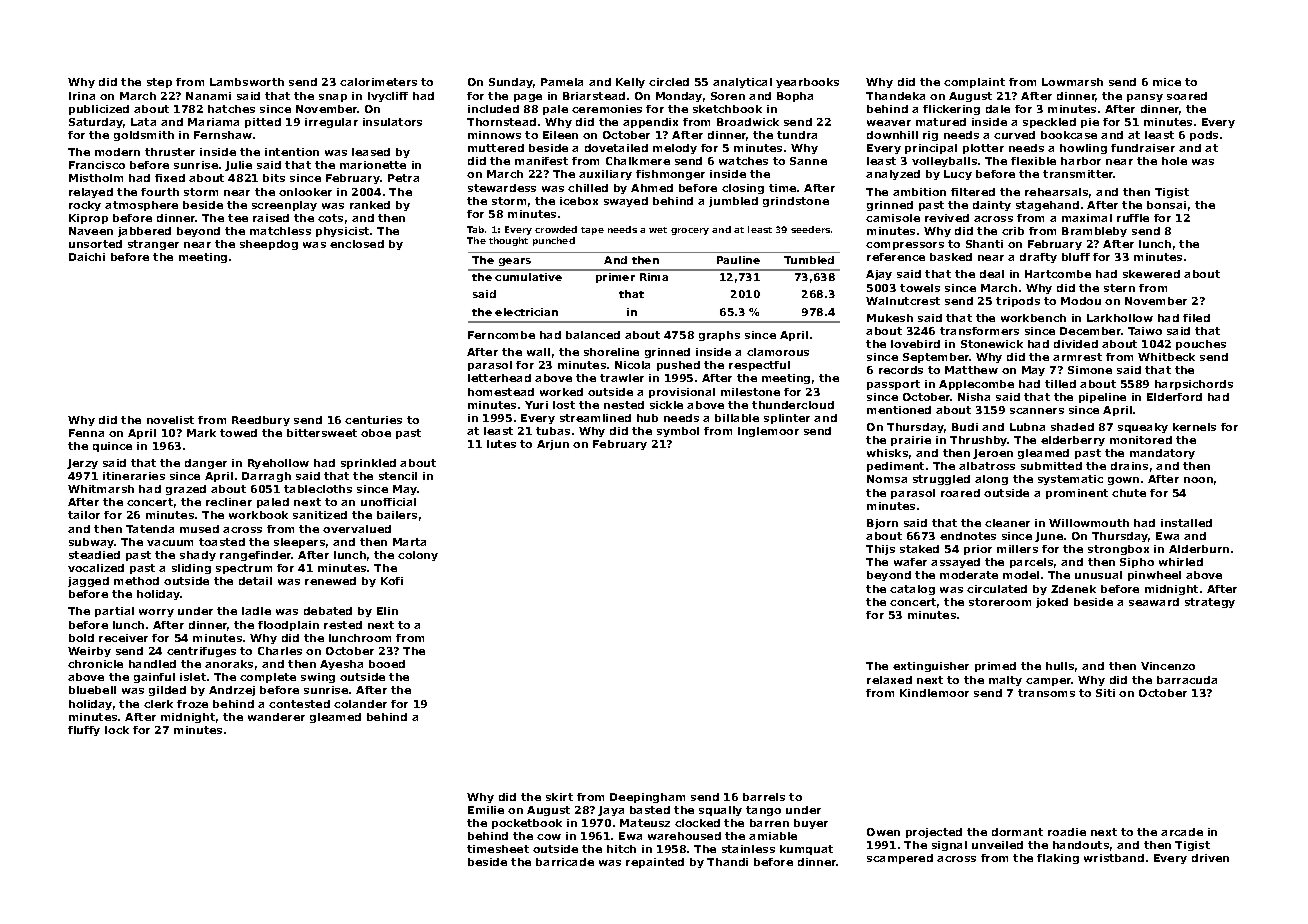 Image resolution: width=1308 pixels, height=924 pixels. Describe the element at coordinates (1162, 454) in the screenshot. I see `mandatory` at that location.
